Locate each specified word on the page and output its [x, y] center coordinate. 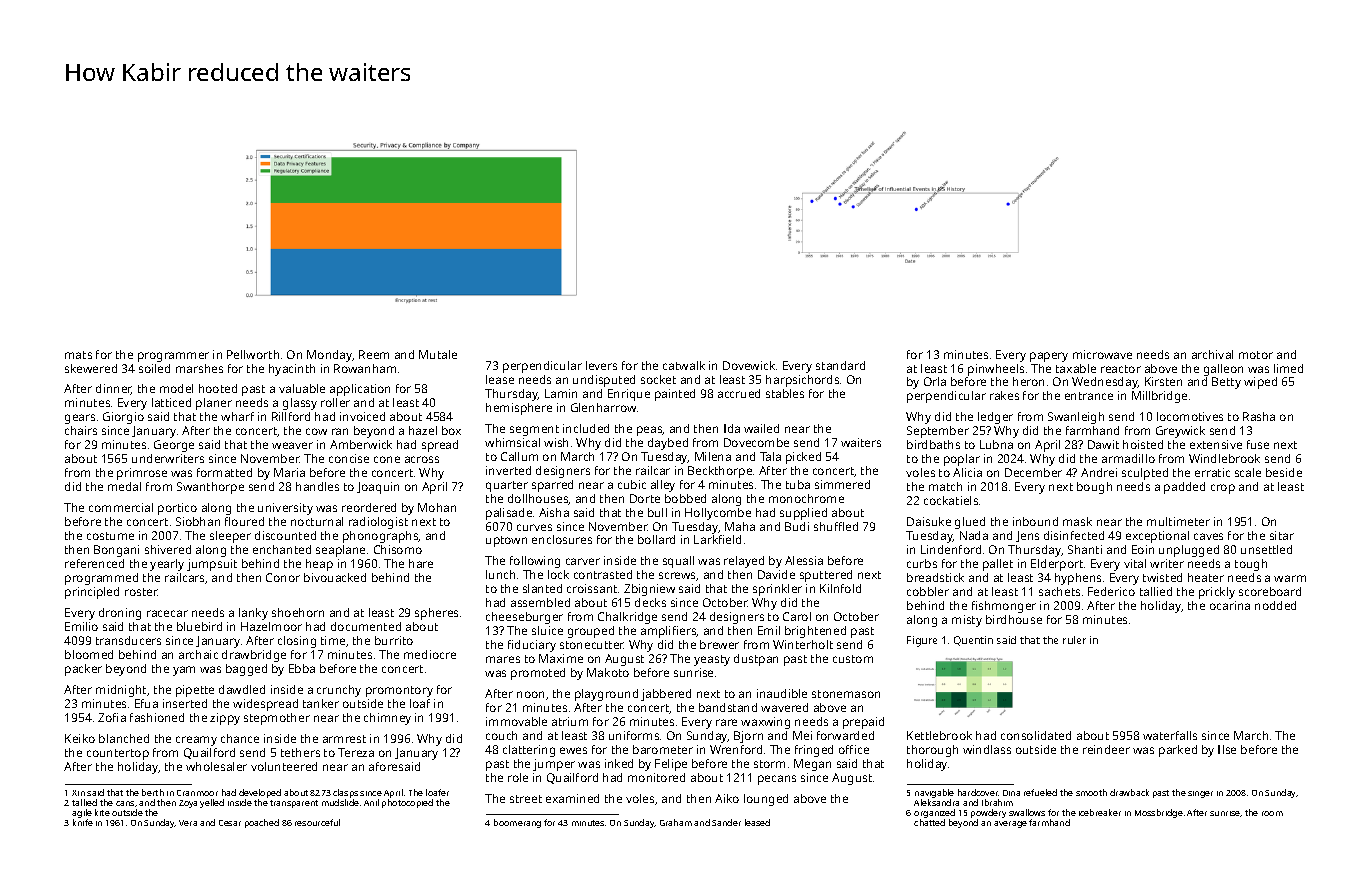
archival [1212, 354]
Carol [797, 616]
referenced [94, 563]
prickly [1217, 593]
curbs [922, 563]
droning [120, 614]
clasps [345, 793]
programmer [173, 357]
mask [1077, 521]
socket [658, 379]
